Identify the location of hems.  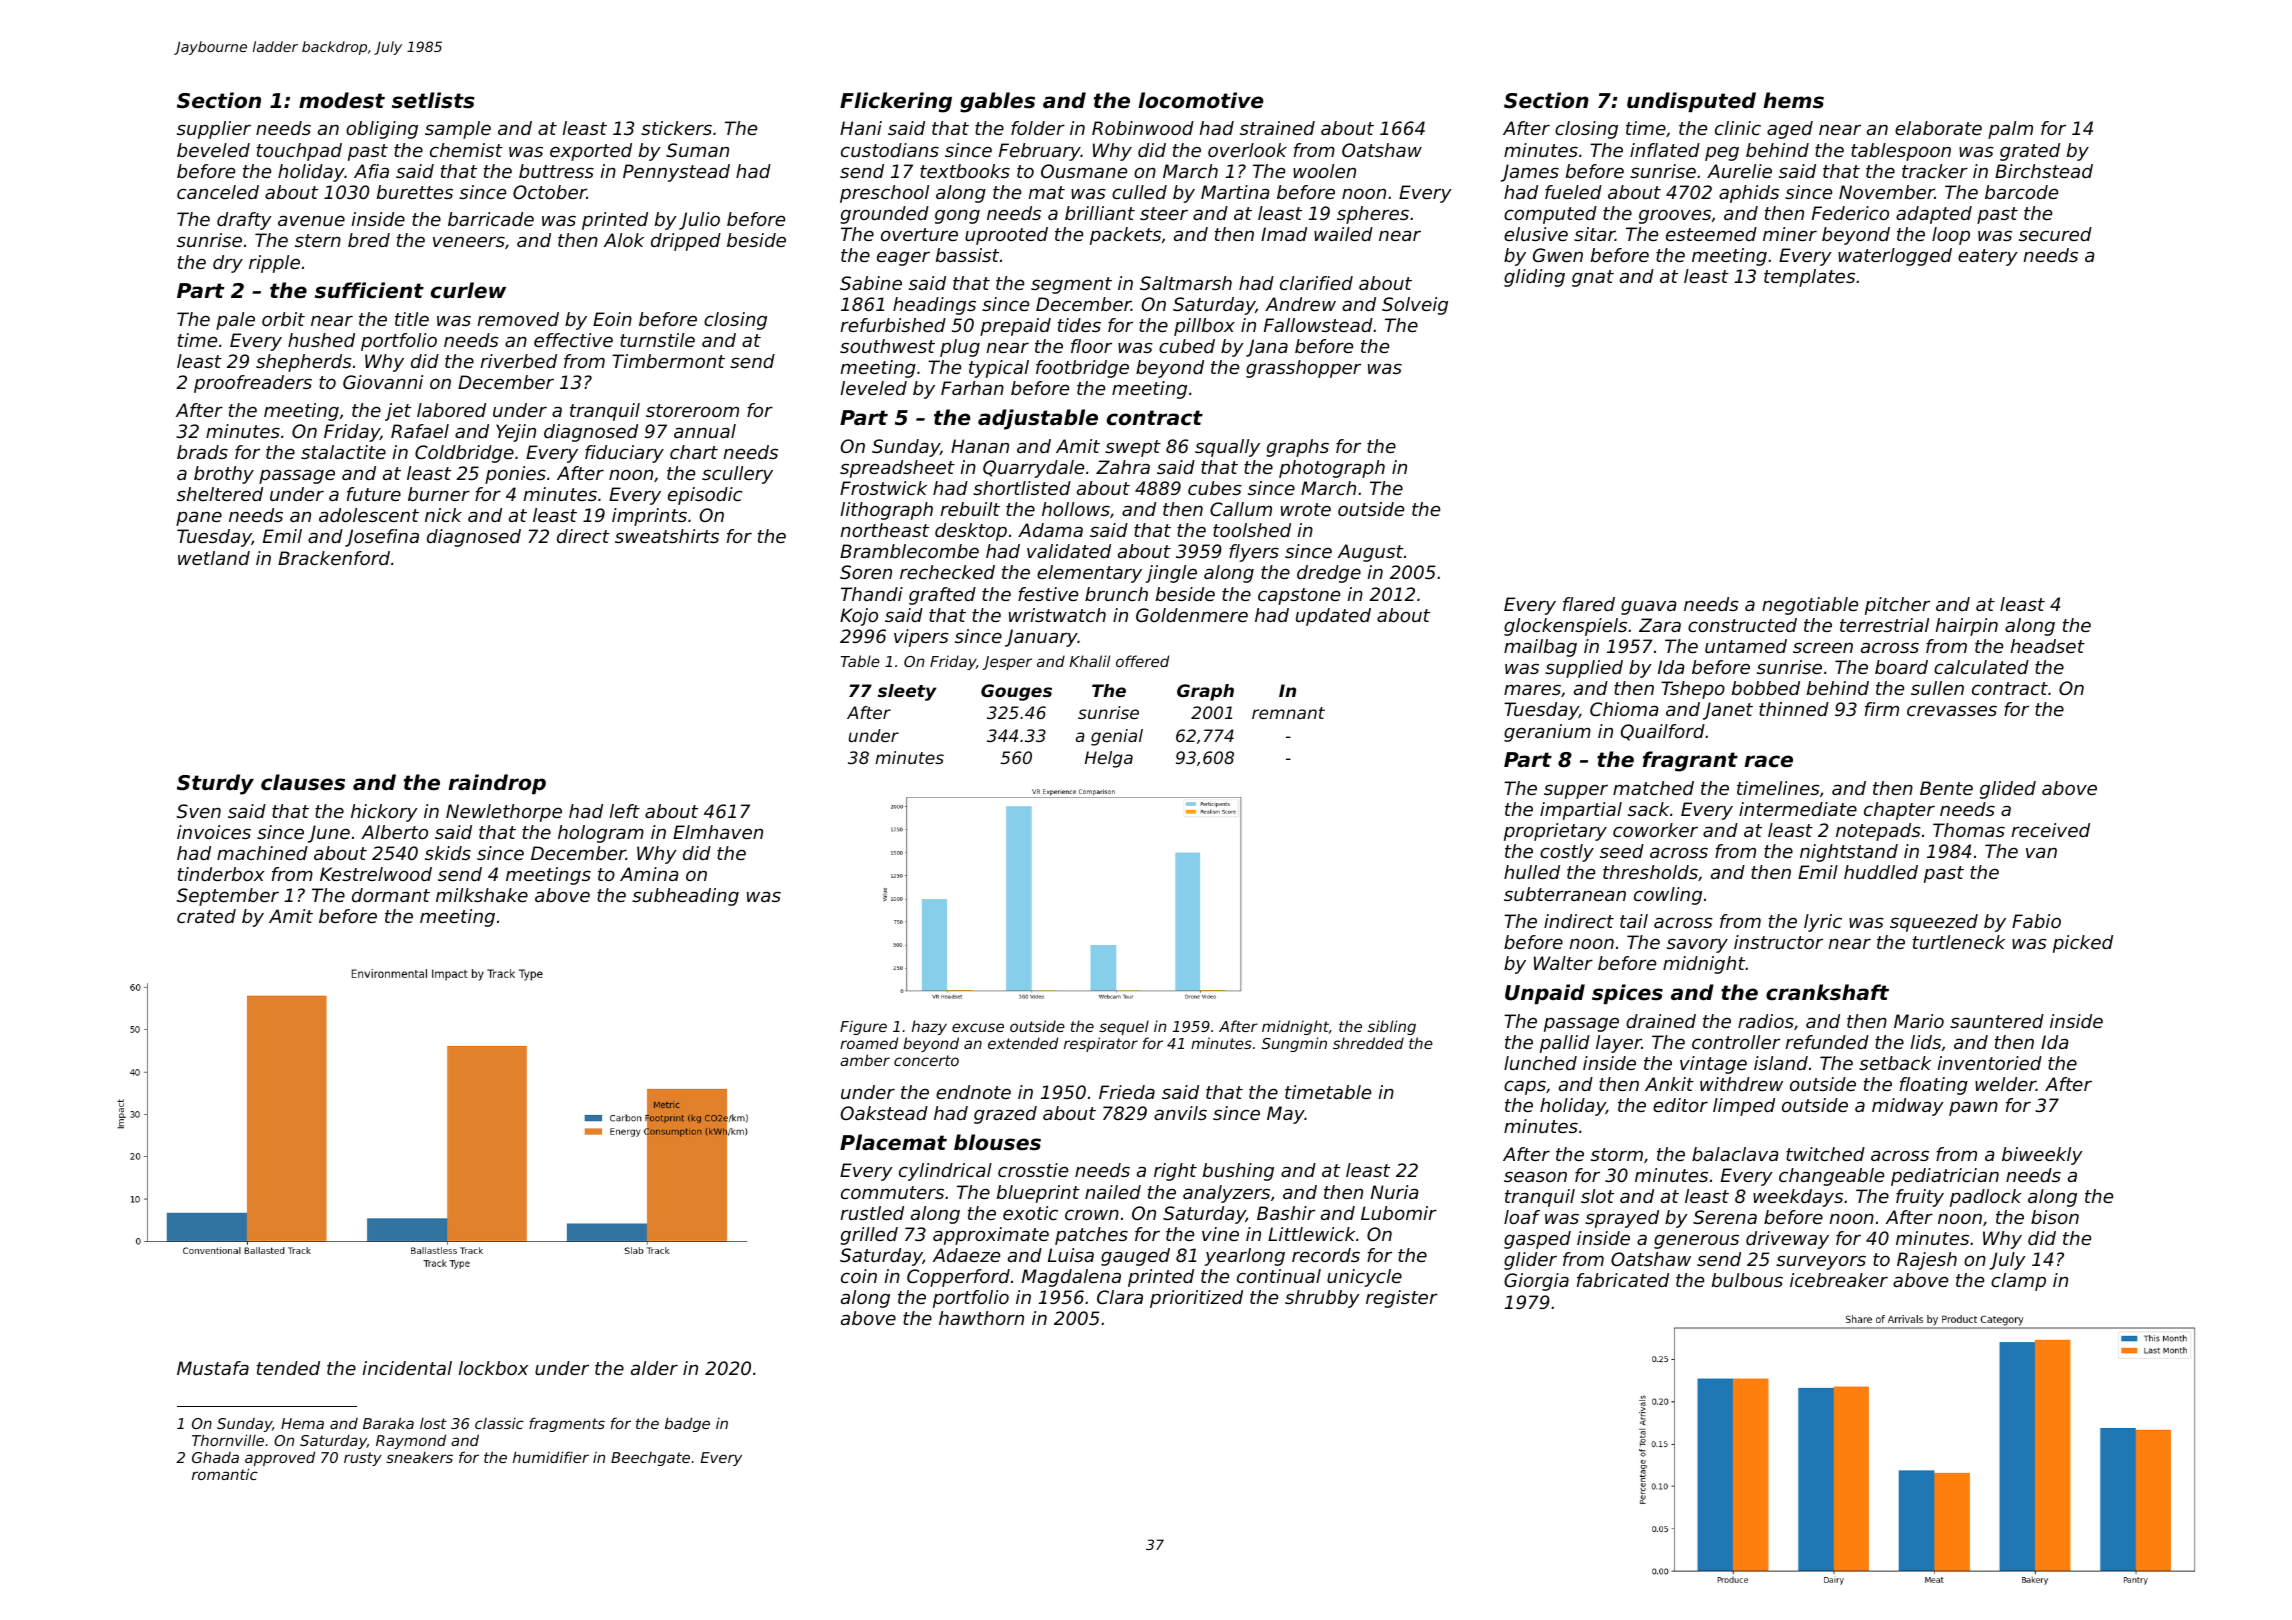
(1793, 100).
